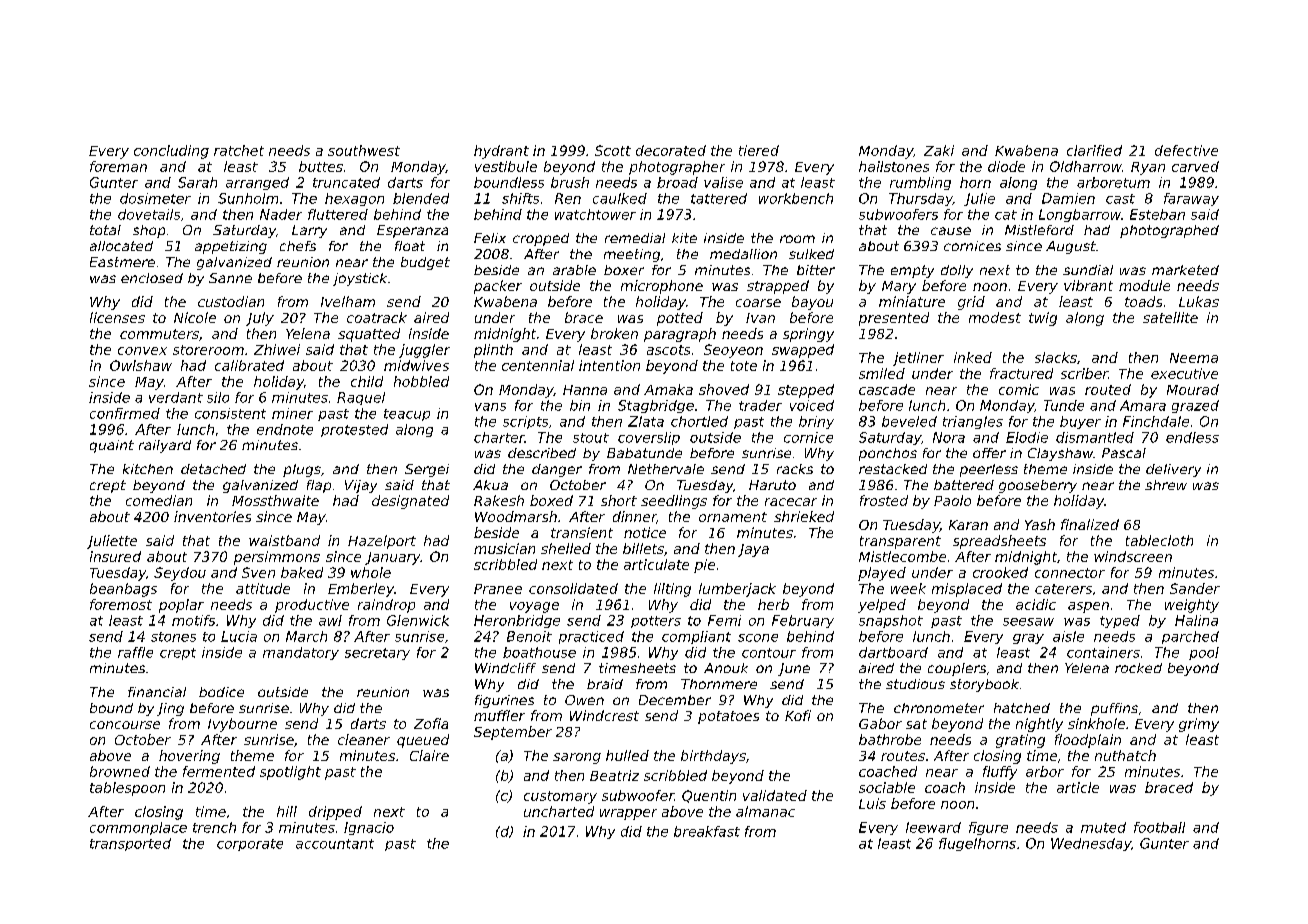 The height and width of the screenshot is (924, 1308). What do you see at coordinates (1094, 150) in the screenshot?
I see `clarified` at bounding box center [1094, 150].
